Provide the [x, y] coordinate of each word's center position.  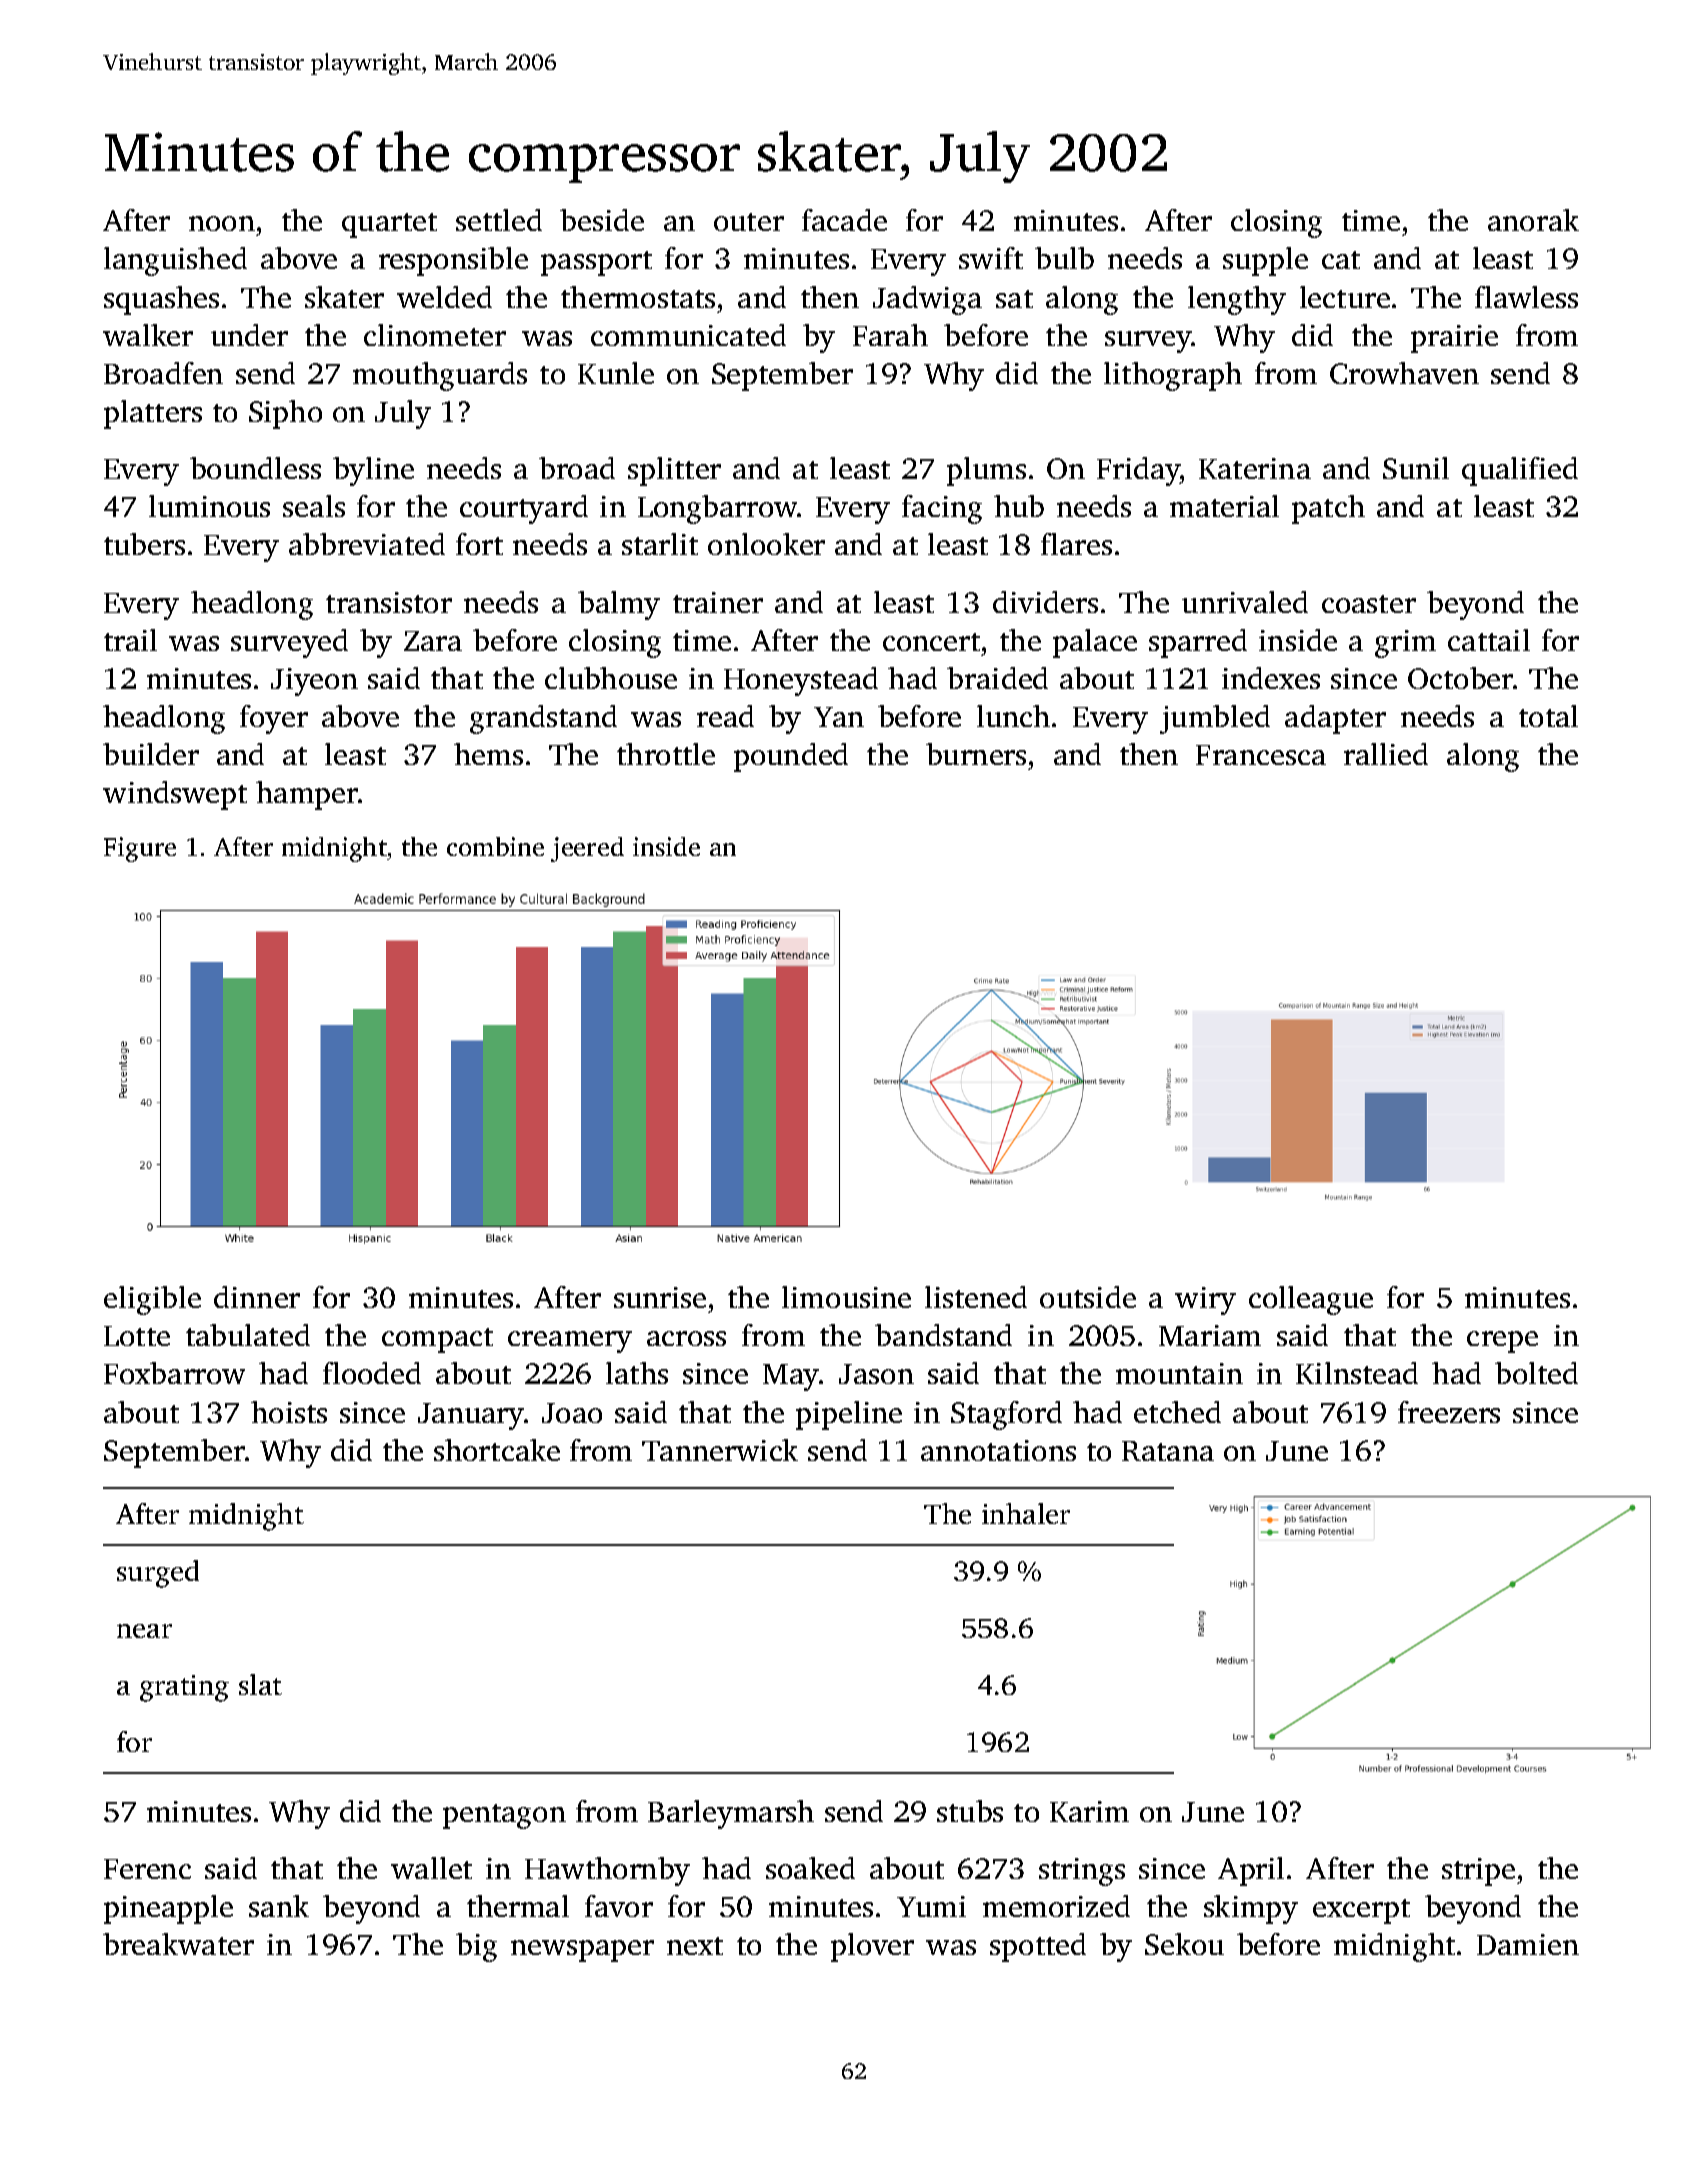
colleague [1311, 1300]
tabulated [248, 1335]
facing [942, 509]
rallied [1386, 754]
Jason [876, 1374]
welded [444, 297]
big [476, 1947]
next [695, 1946]
